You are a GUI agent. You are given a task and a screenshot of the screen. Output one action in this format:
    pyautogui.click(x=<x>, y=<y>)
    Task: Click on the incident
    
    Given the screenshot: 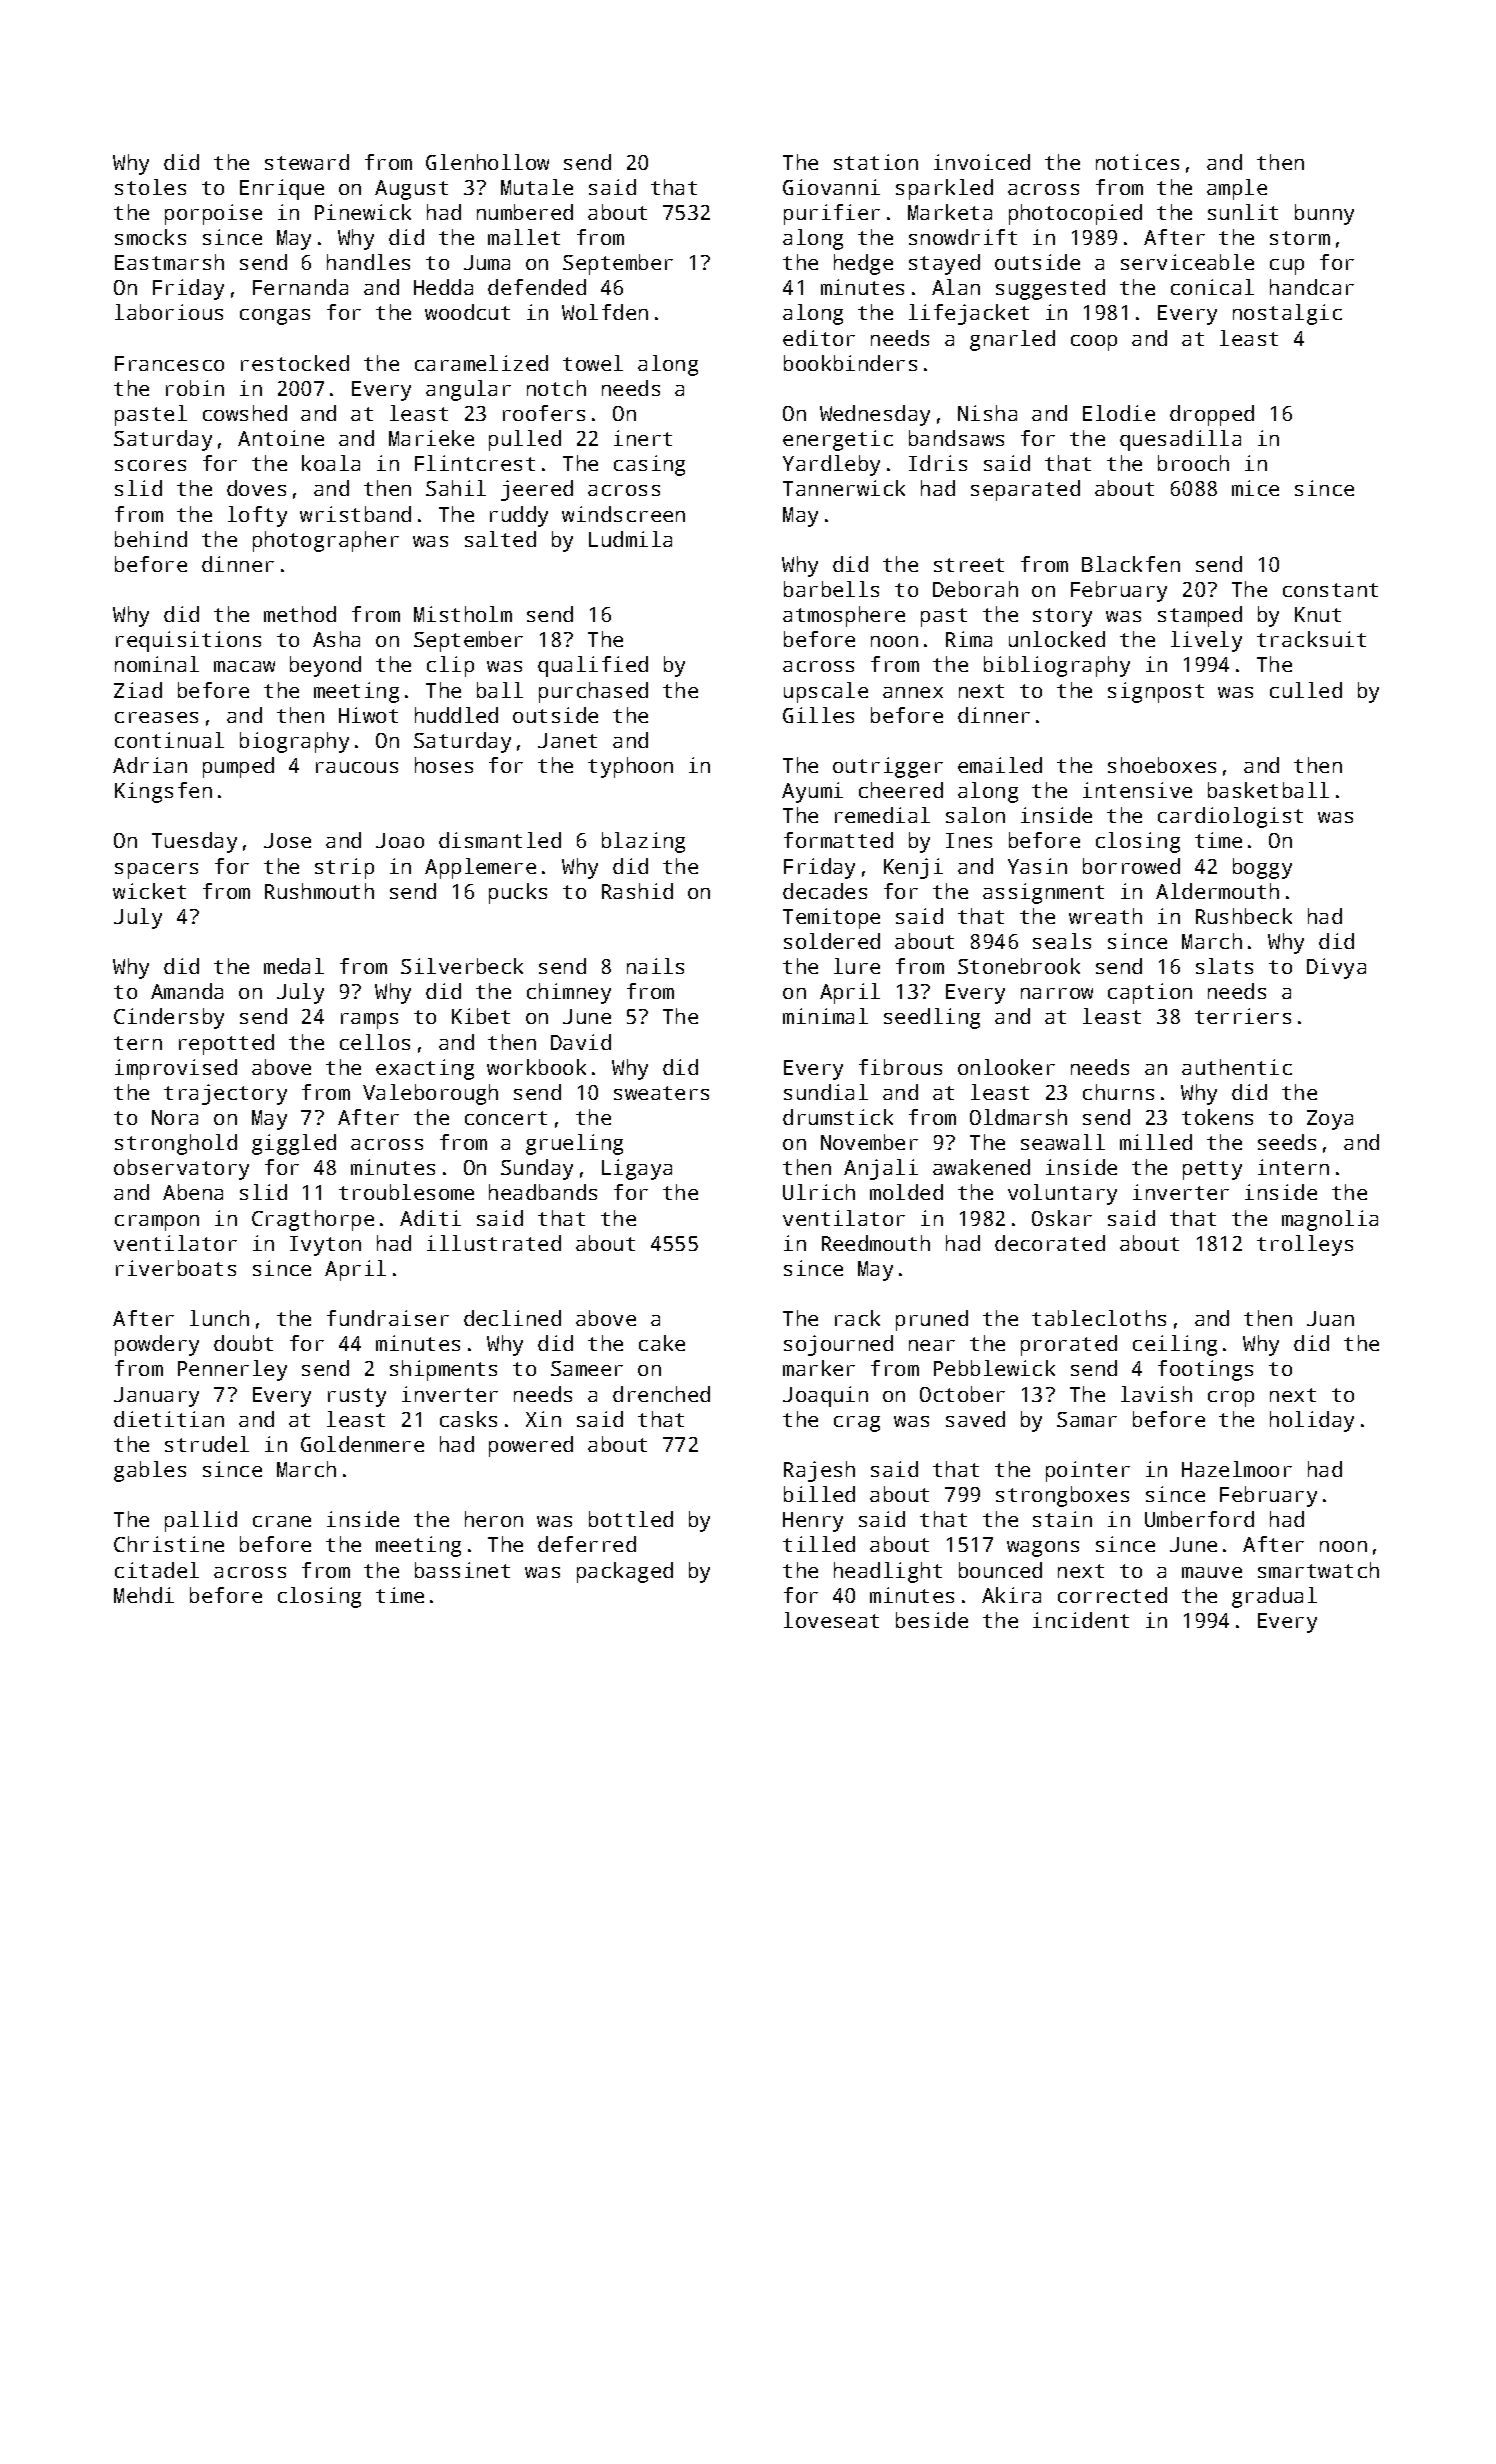 What is the action you would take?
    pyautogui.click(x=1081, y=1620)
